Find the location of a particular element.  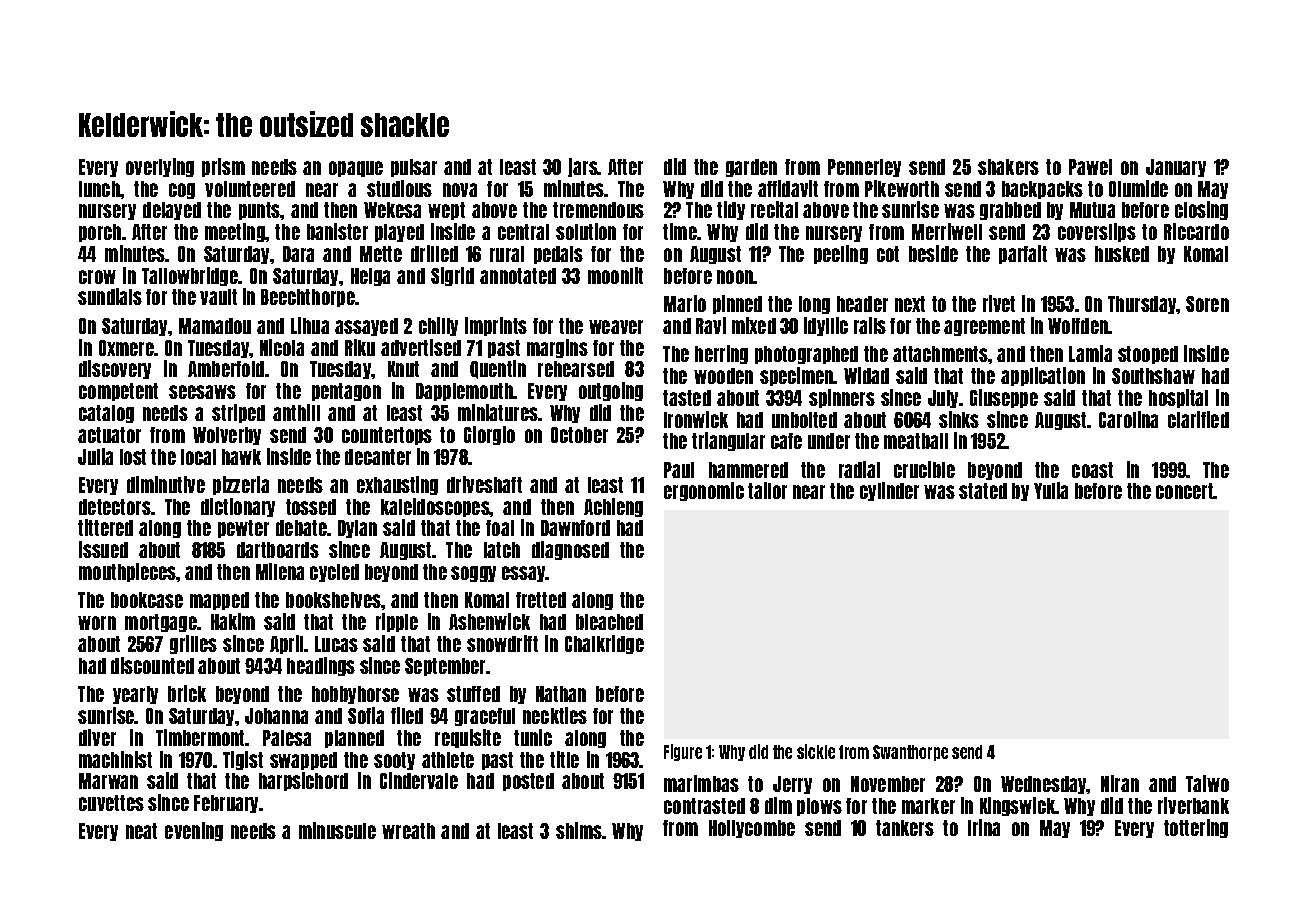

minuscule is located at coordinates (337, 830).
